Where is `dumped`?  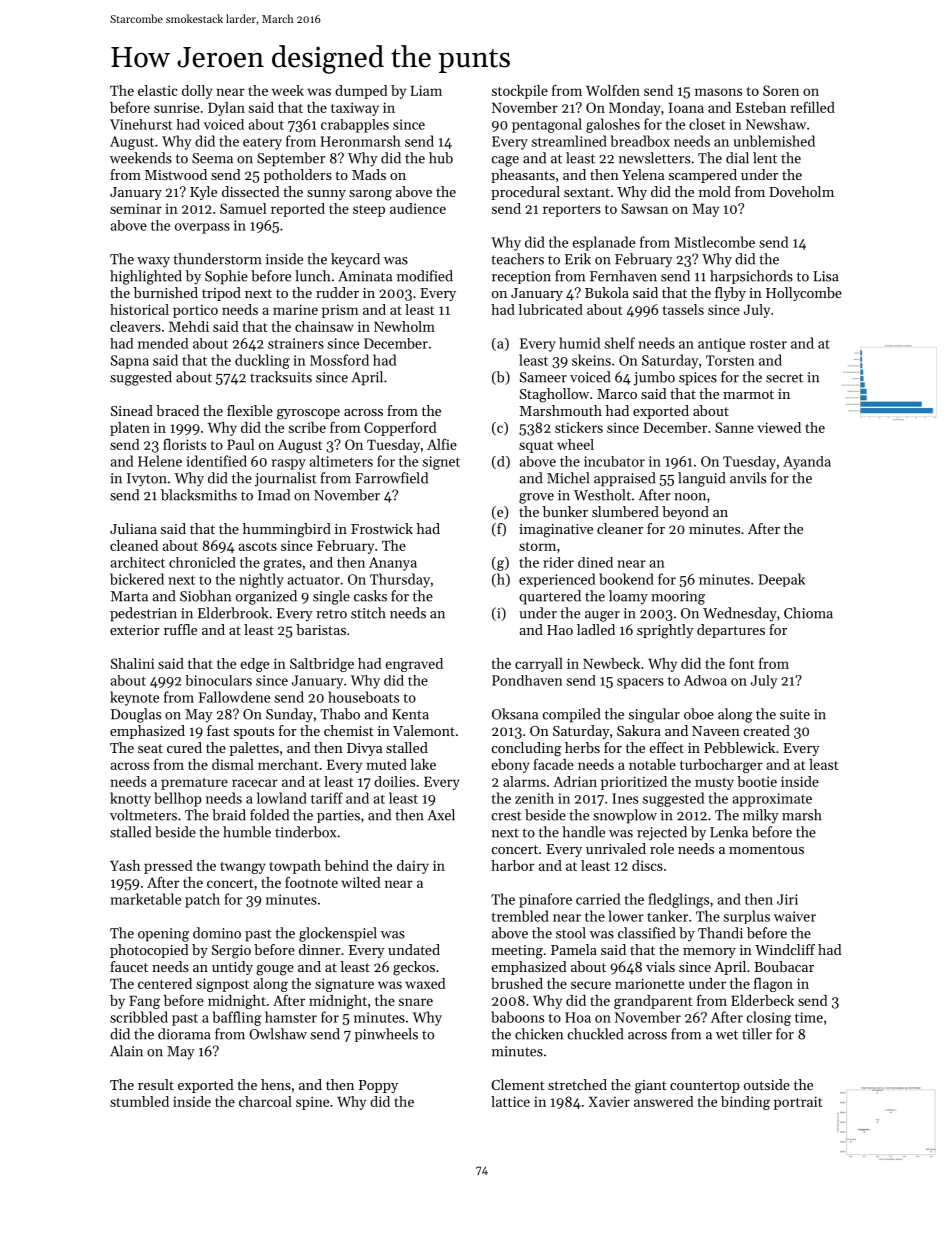 dumped is located at coordinates (361, 92).
